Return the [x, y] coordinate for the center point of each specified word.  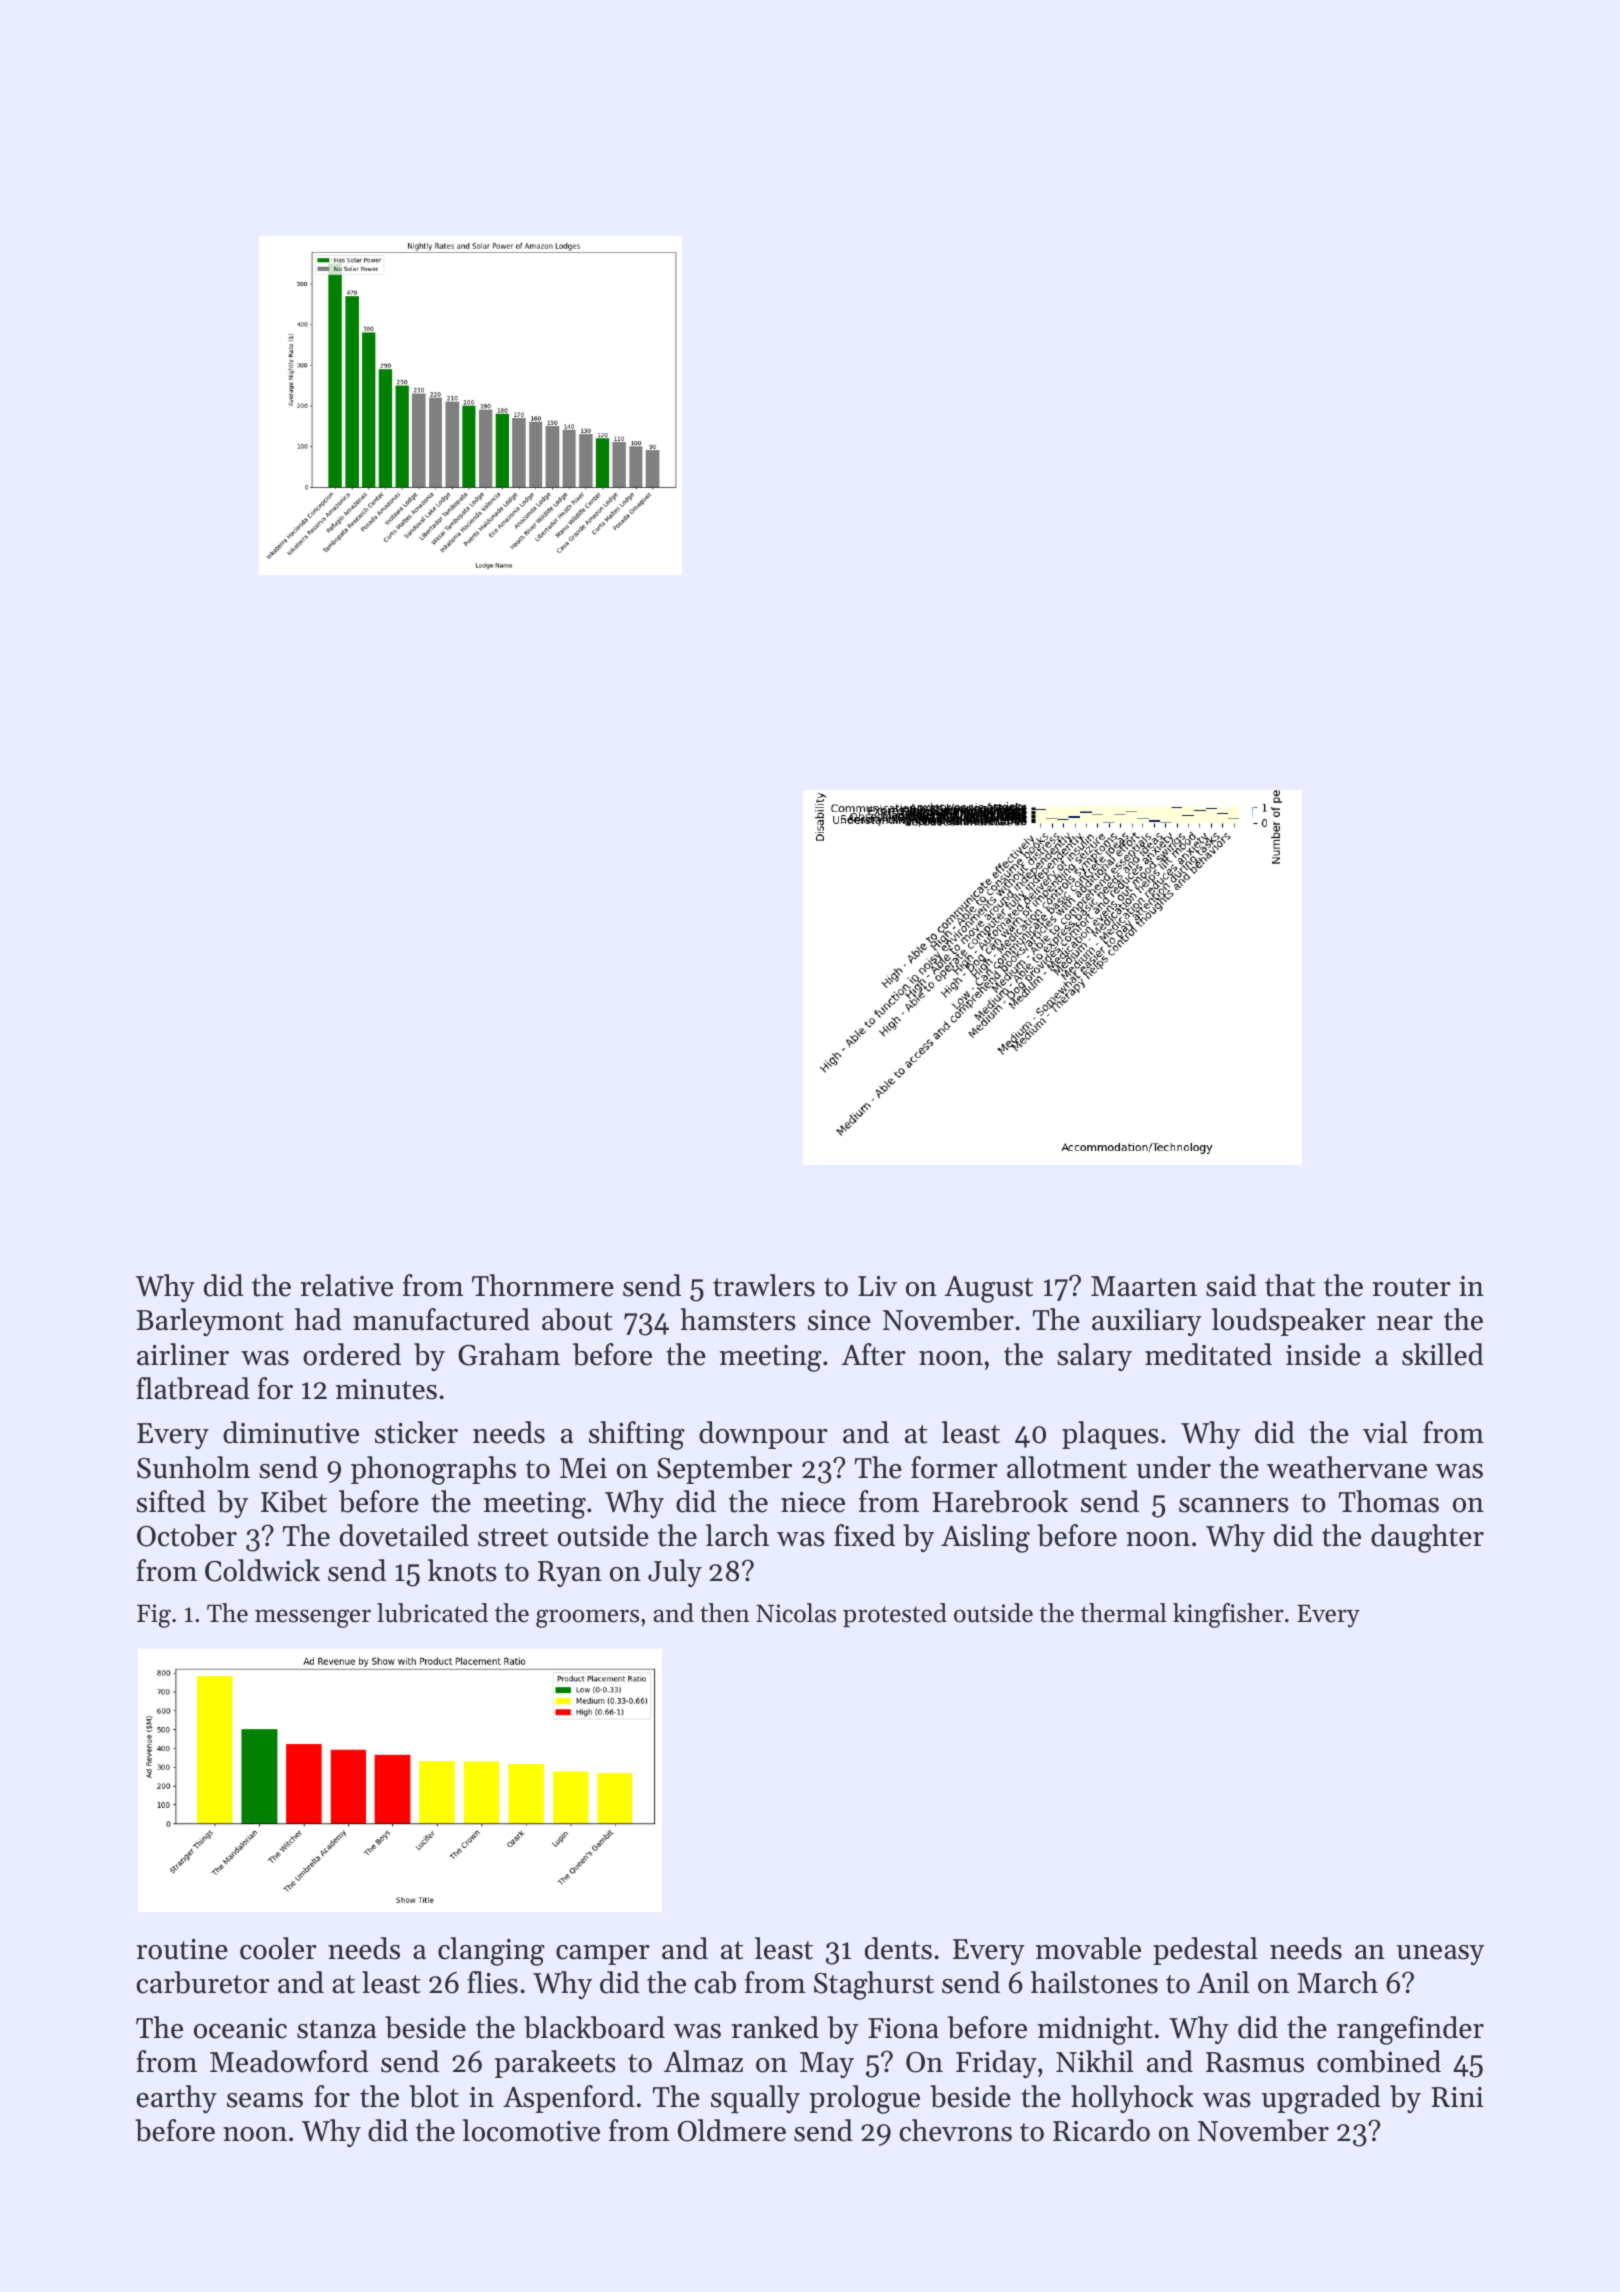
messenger [313, 1618]
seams [265, 2100]
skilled [1443, 1354]
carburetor [203, 1982]
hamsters [738, 1319]
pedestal [1205, 1951]
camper [603, 1955]
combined [1379, 2061]
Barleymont [210, 1322]
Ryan [570, 1574]
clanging [491, 1951]
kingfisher [1228, 1615]
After [873, 1354]
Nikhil [1095, 2061]
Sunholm [193, 1467]
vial [1385, 1432]
